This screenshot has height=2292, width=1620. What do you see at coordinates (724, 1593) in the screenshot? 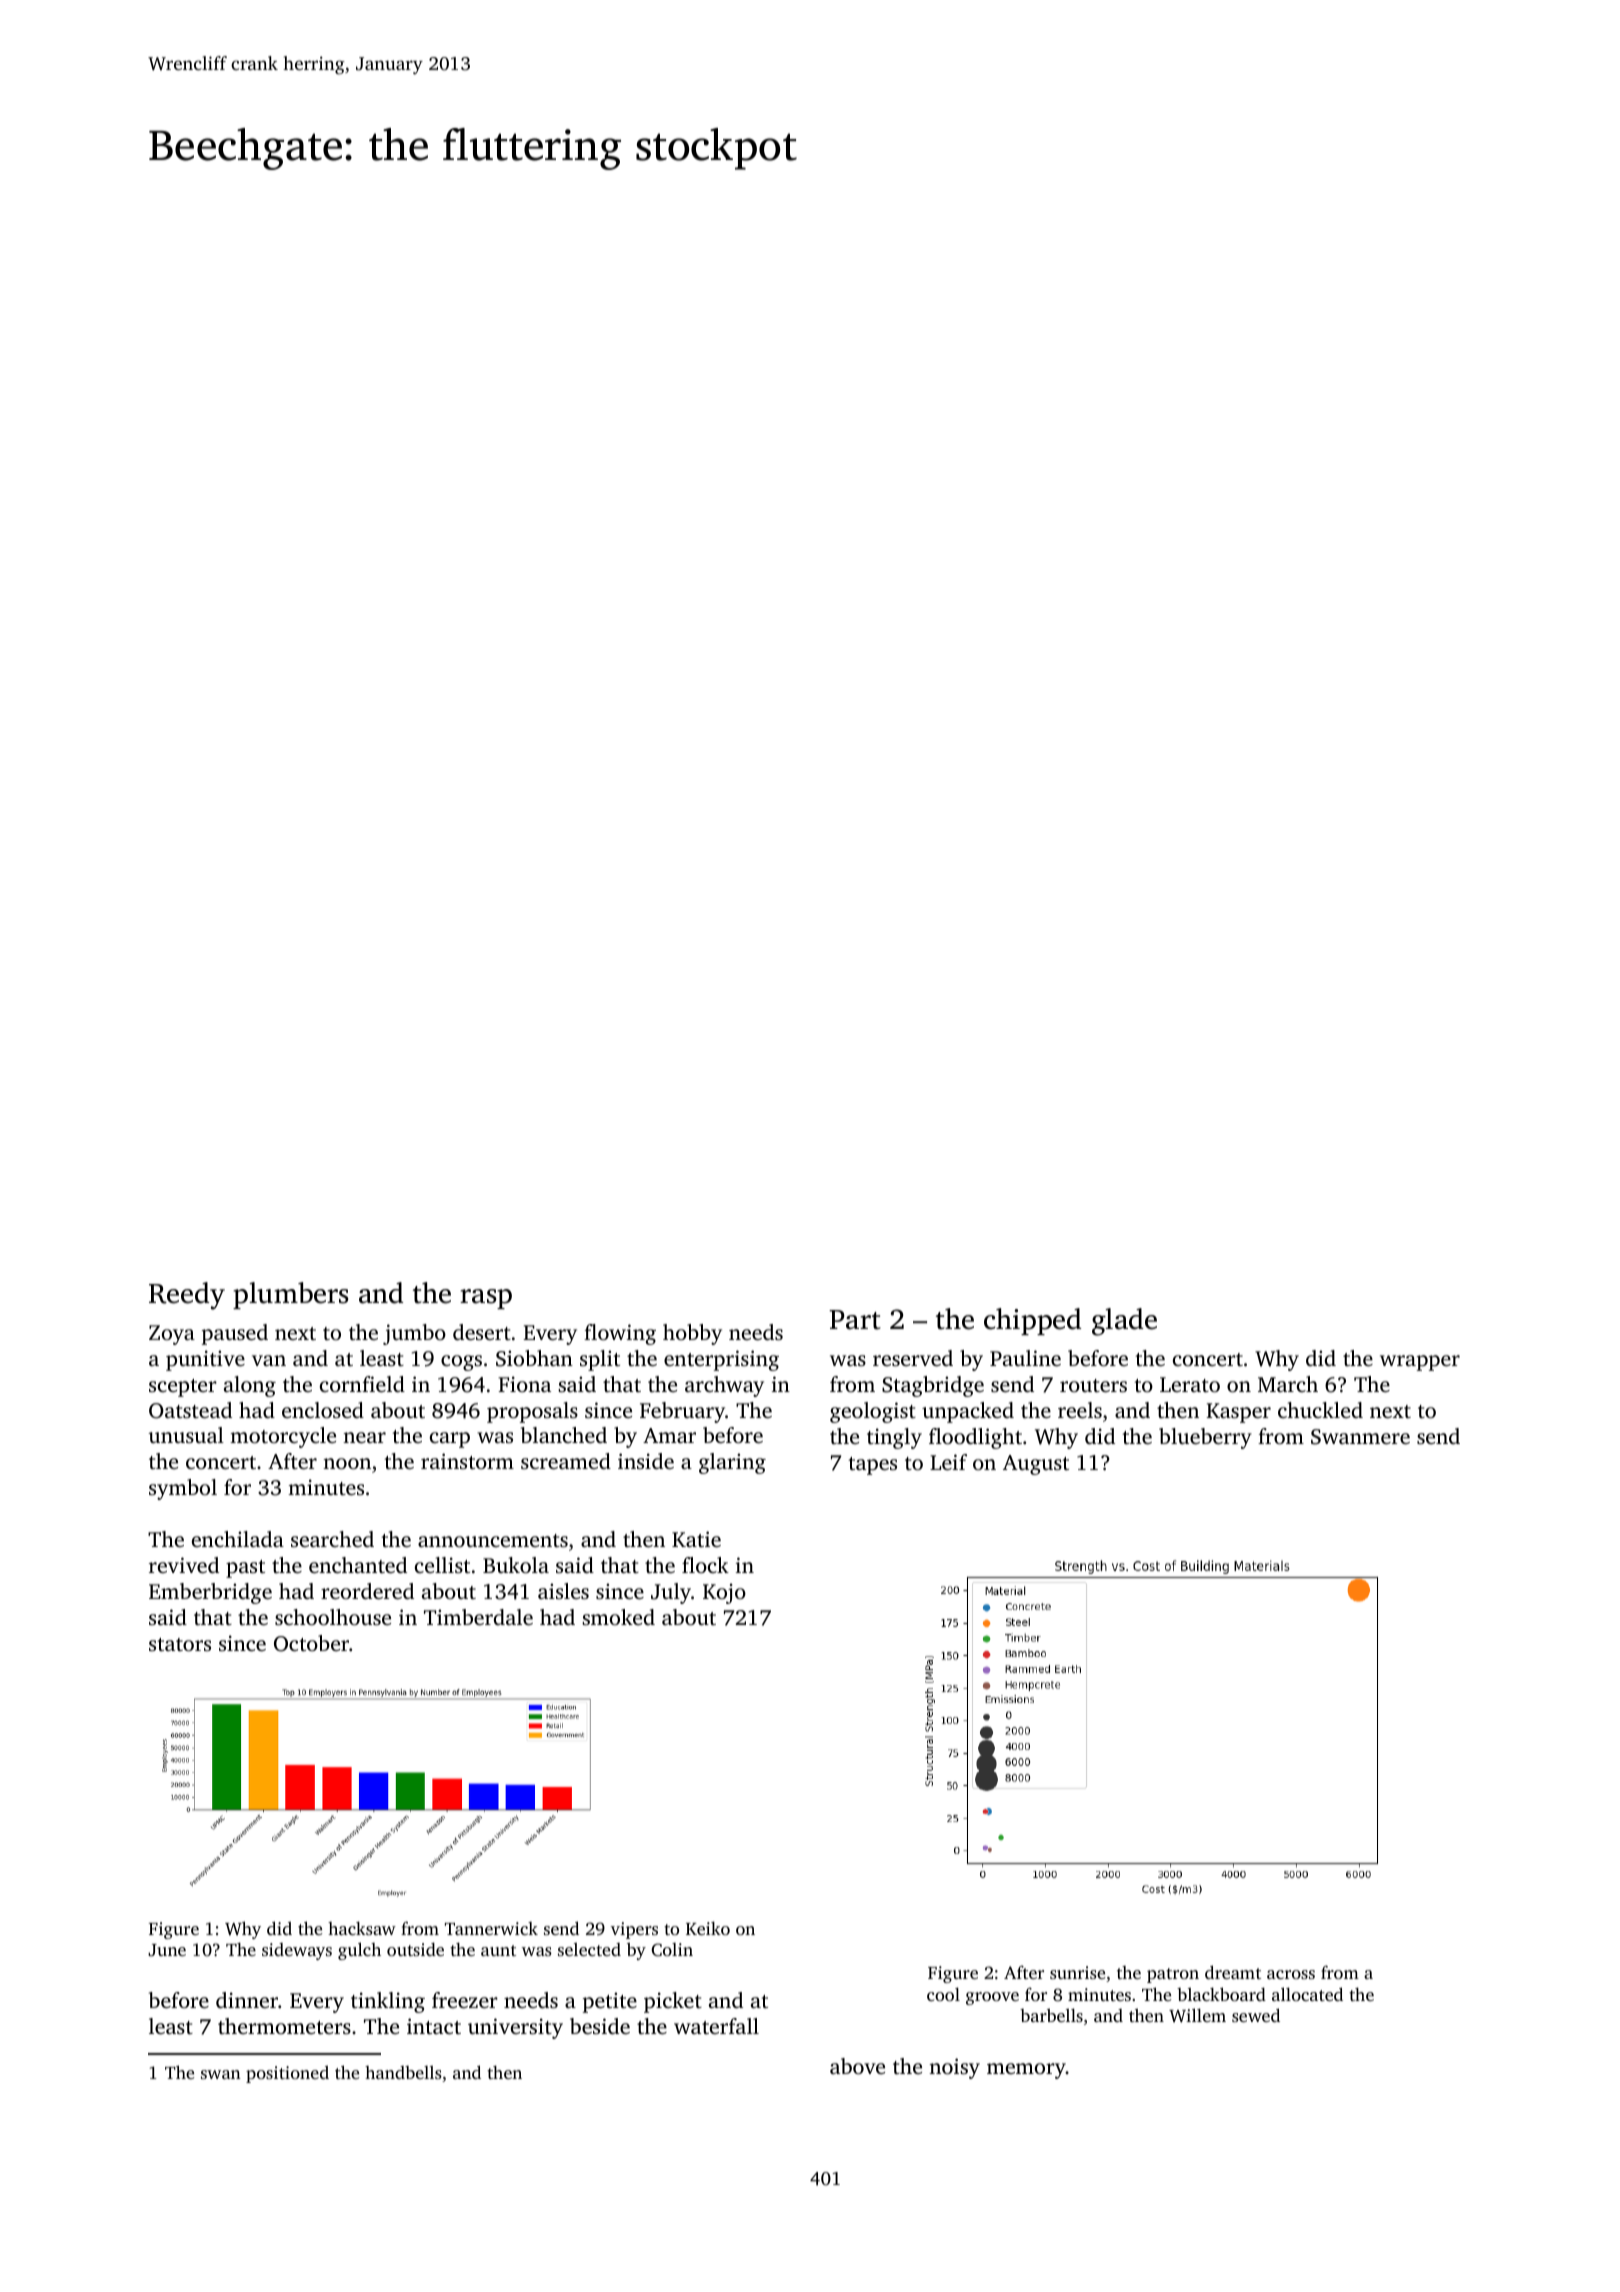
I see `Kojo` at bounding box center [724, 1593].
